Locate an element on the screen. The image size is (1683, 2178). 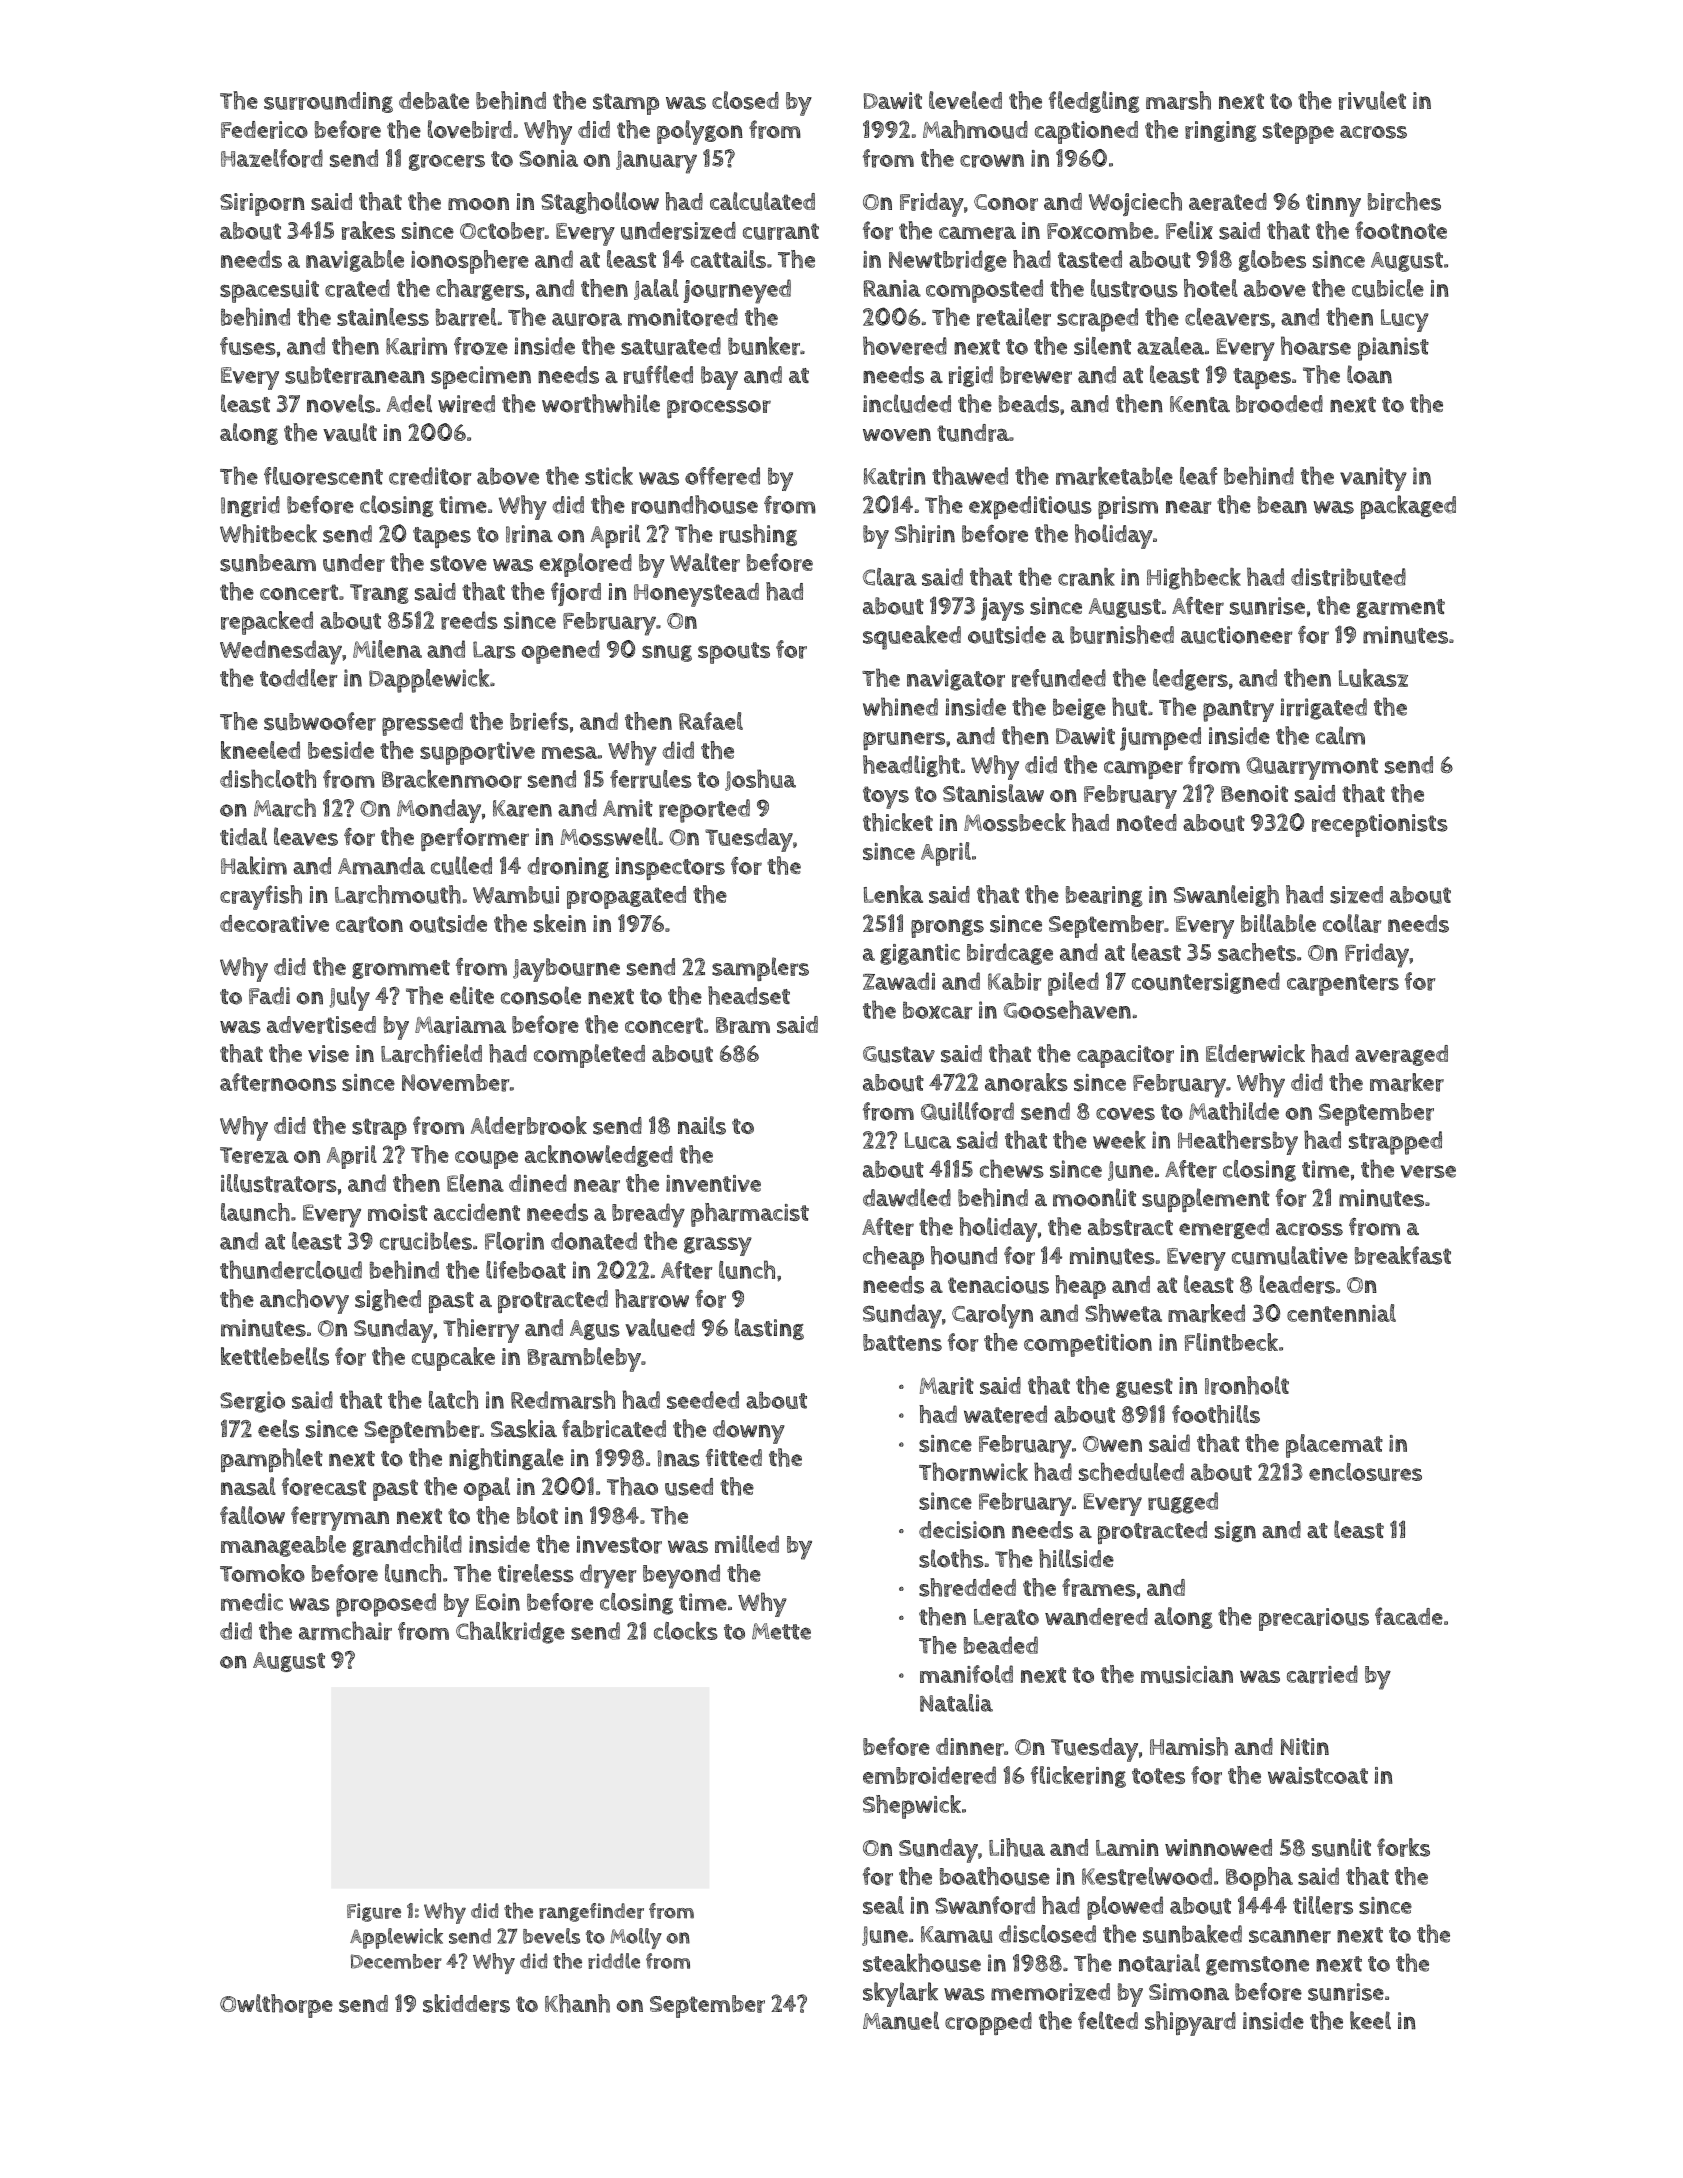
Hazelford is located at coordinates (272, 158).
